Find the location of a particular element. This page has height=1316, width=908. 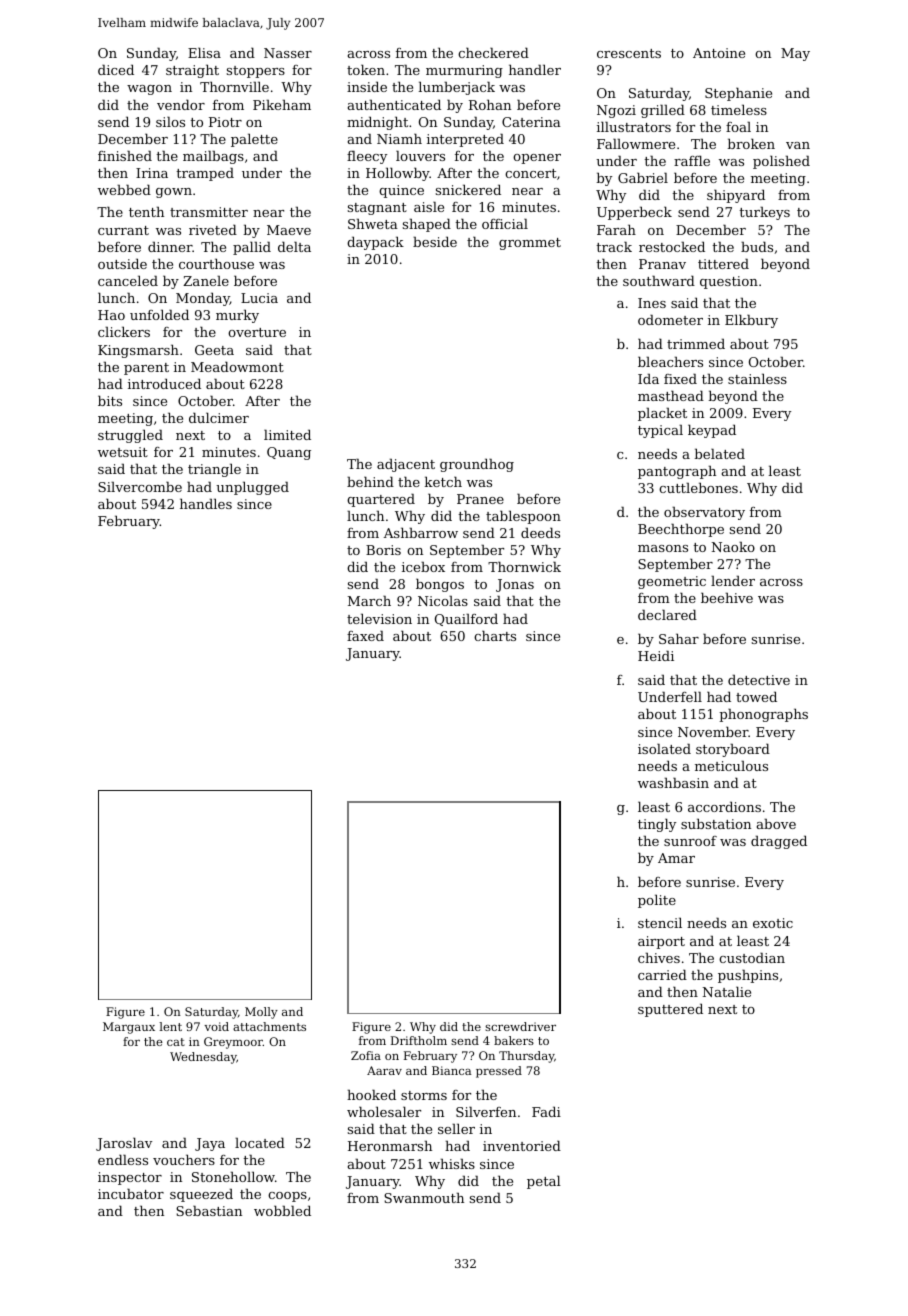

straight is located at coordinates (192, 71).
